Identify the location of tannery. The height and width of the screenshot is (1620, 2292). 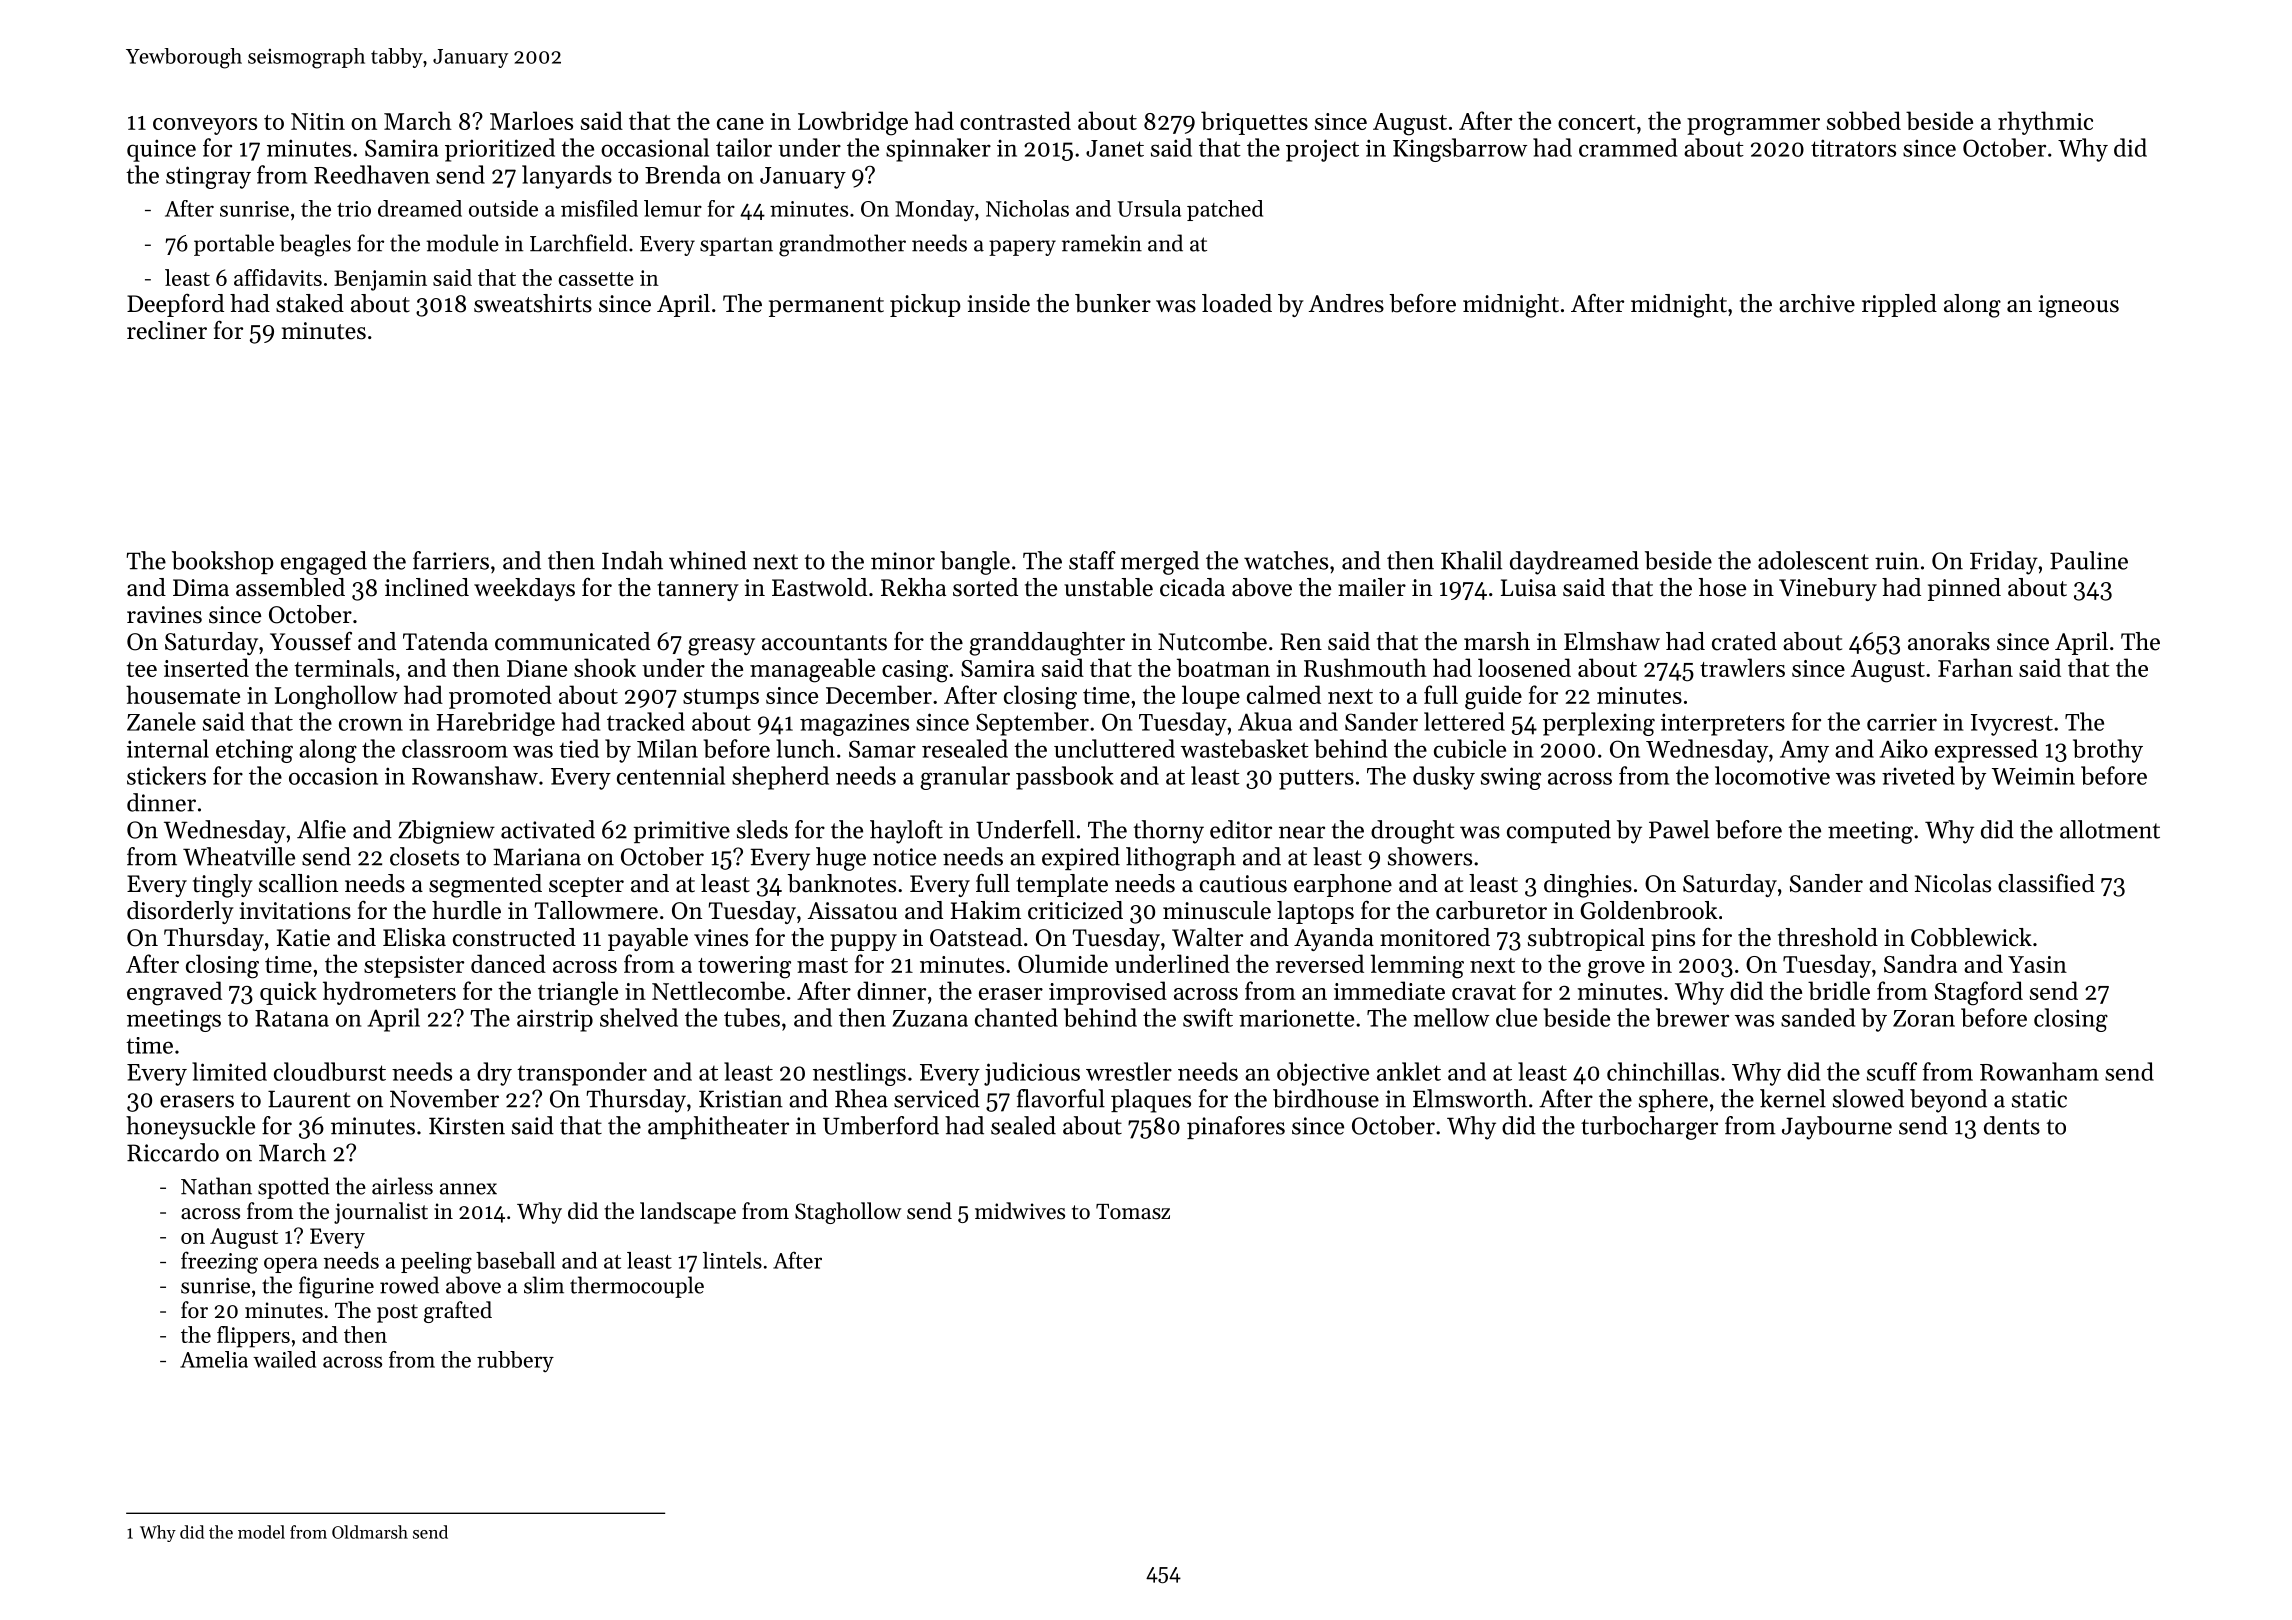
(698, 591).
